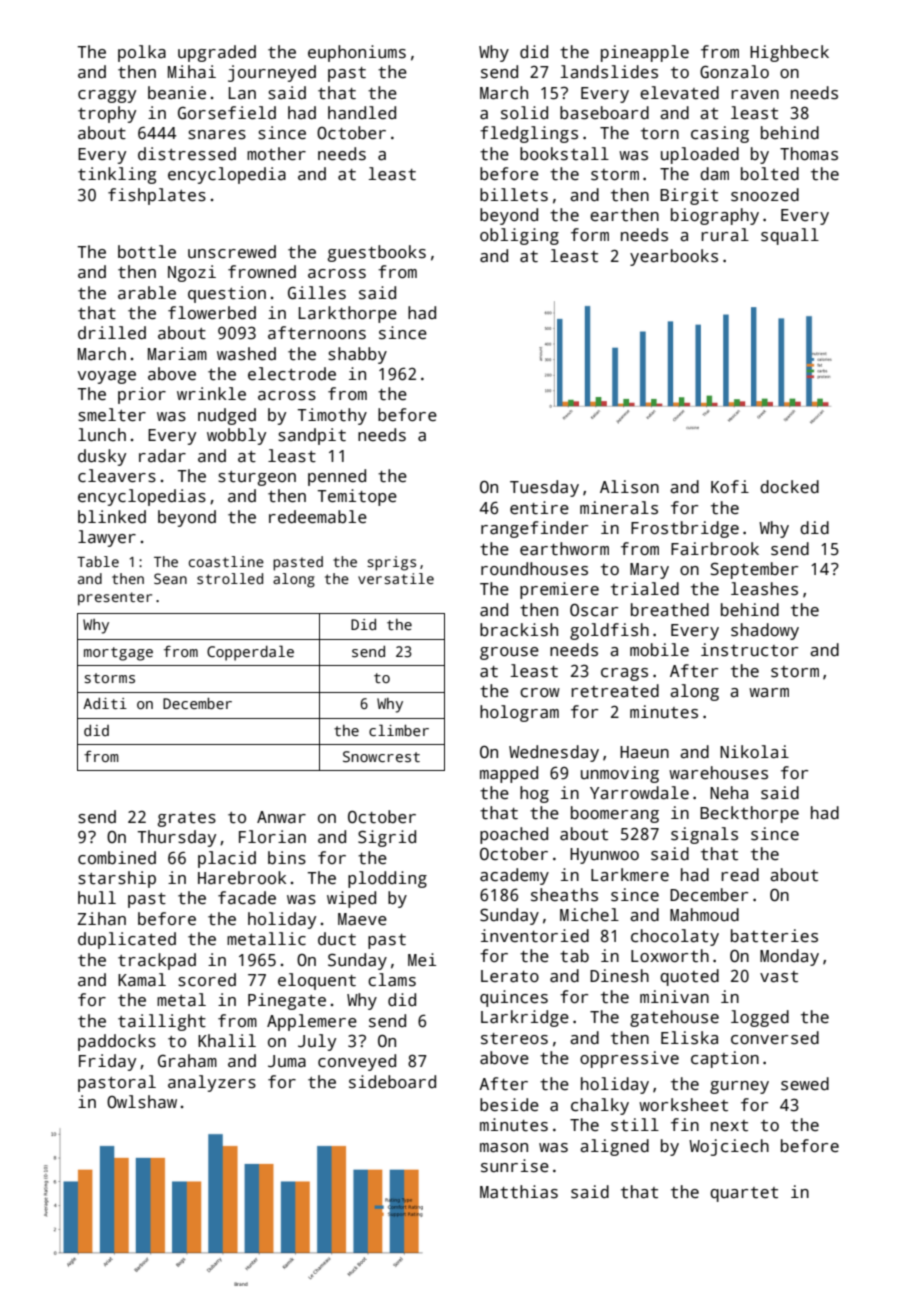 This screenshot has height=1308, width=924. I want to click on Copperdale, so click(250, 653).
